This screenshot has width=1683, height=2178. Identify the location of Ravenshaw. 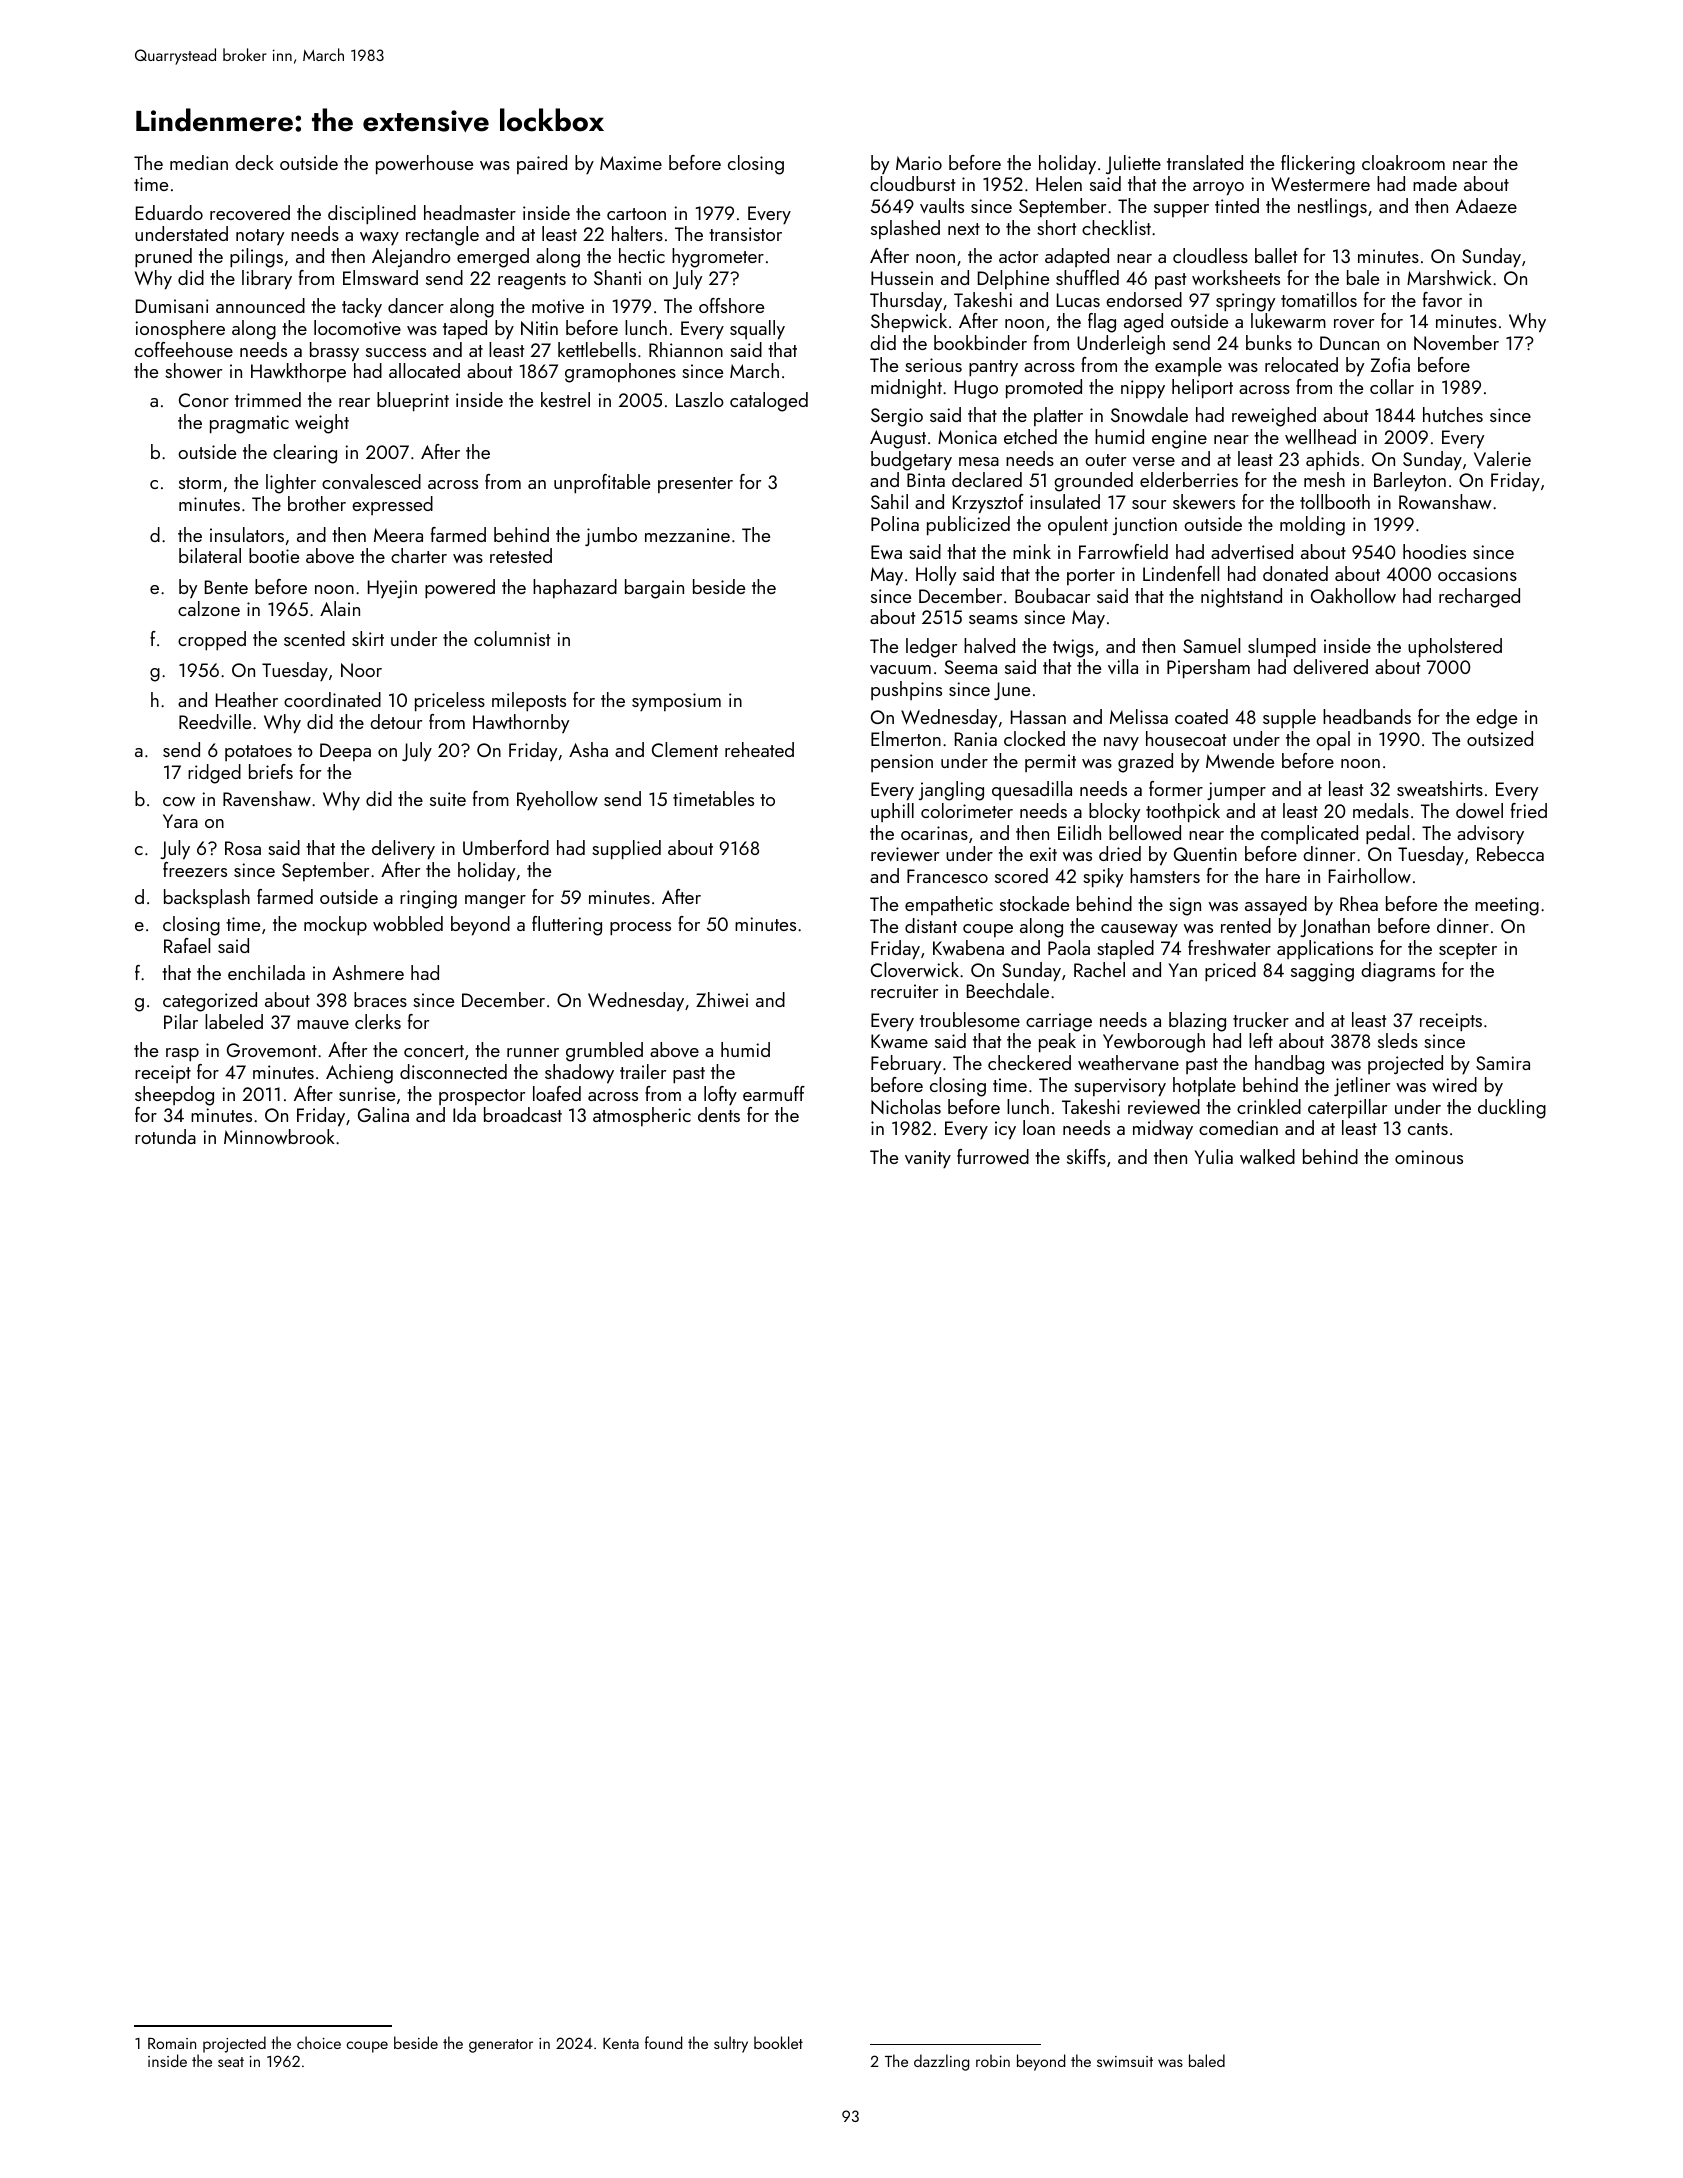
(267, 798).
